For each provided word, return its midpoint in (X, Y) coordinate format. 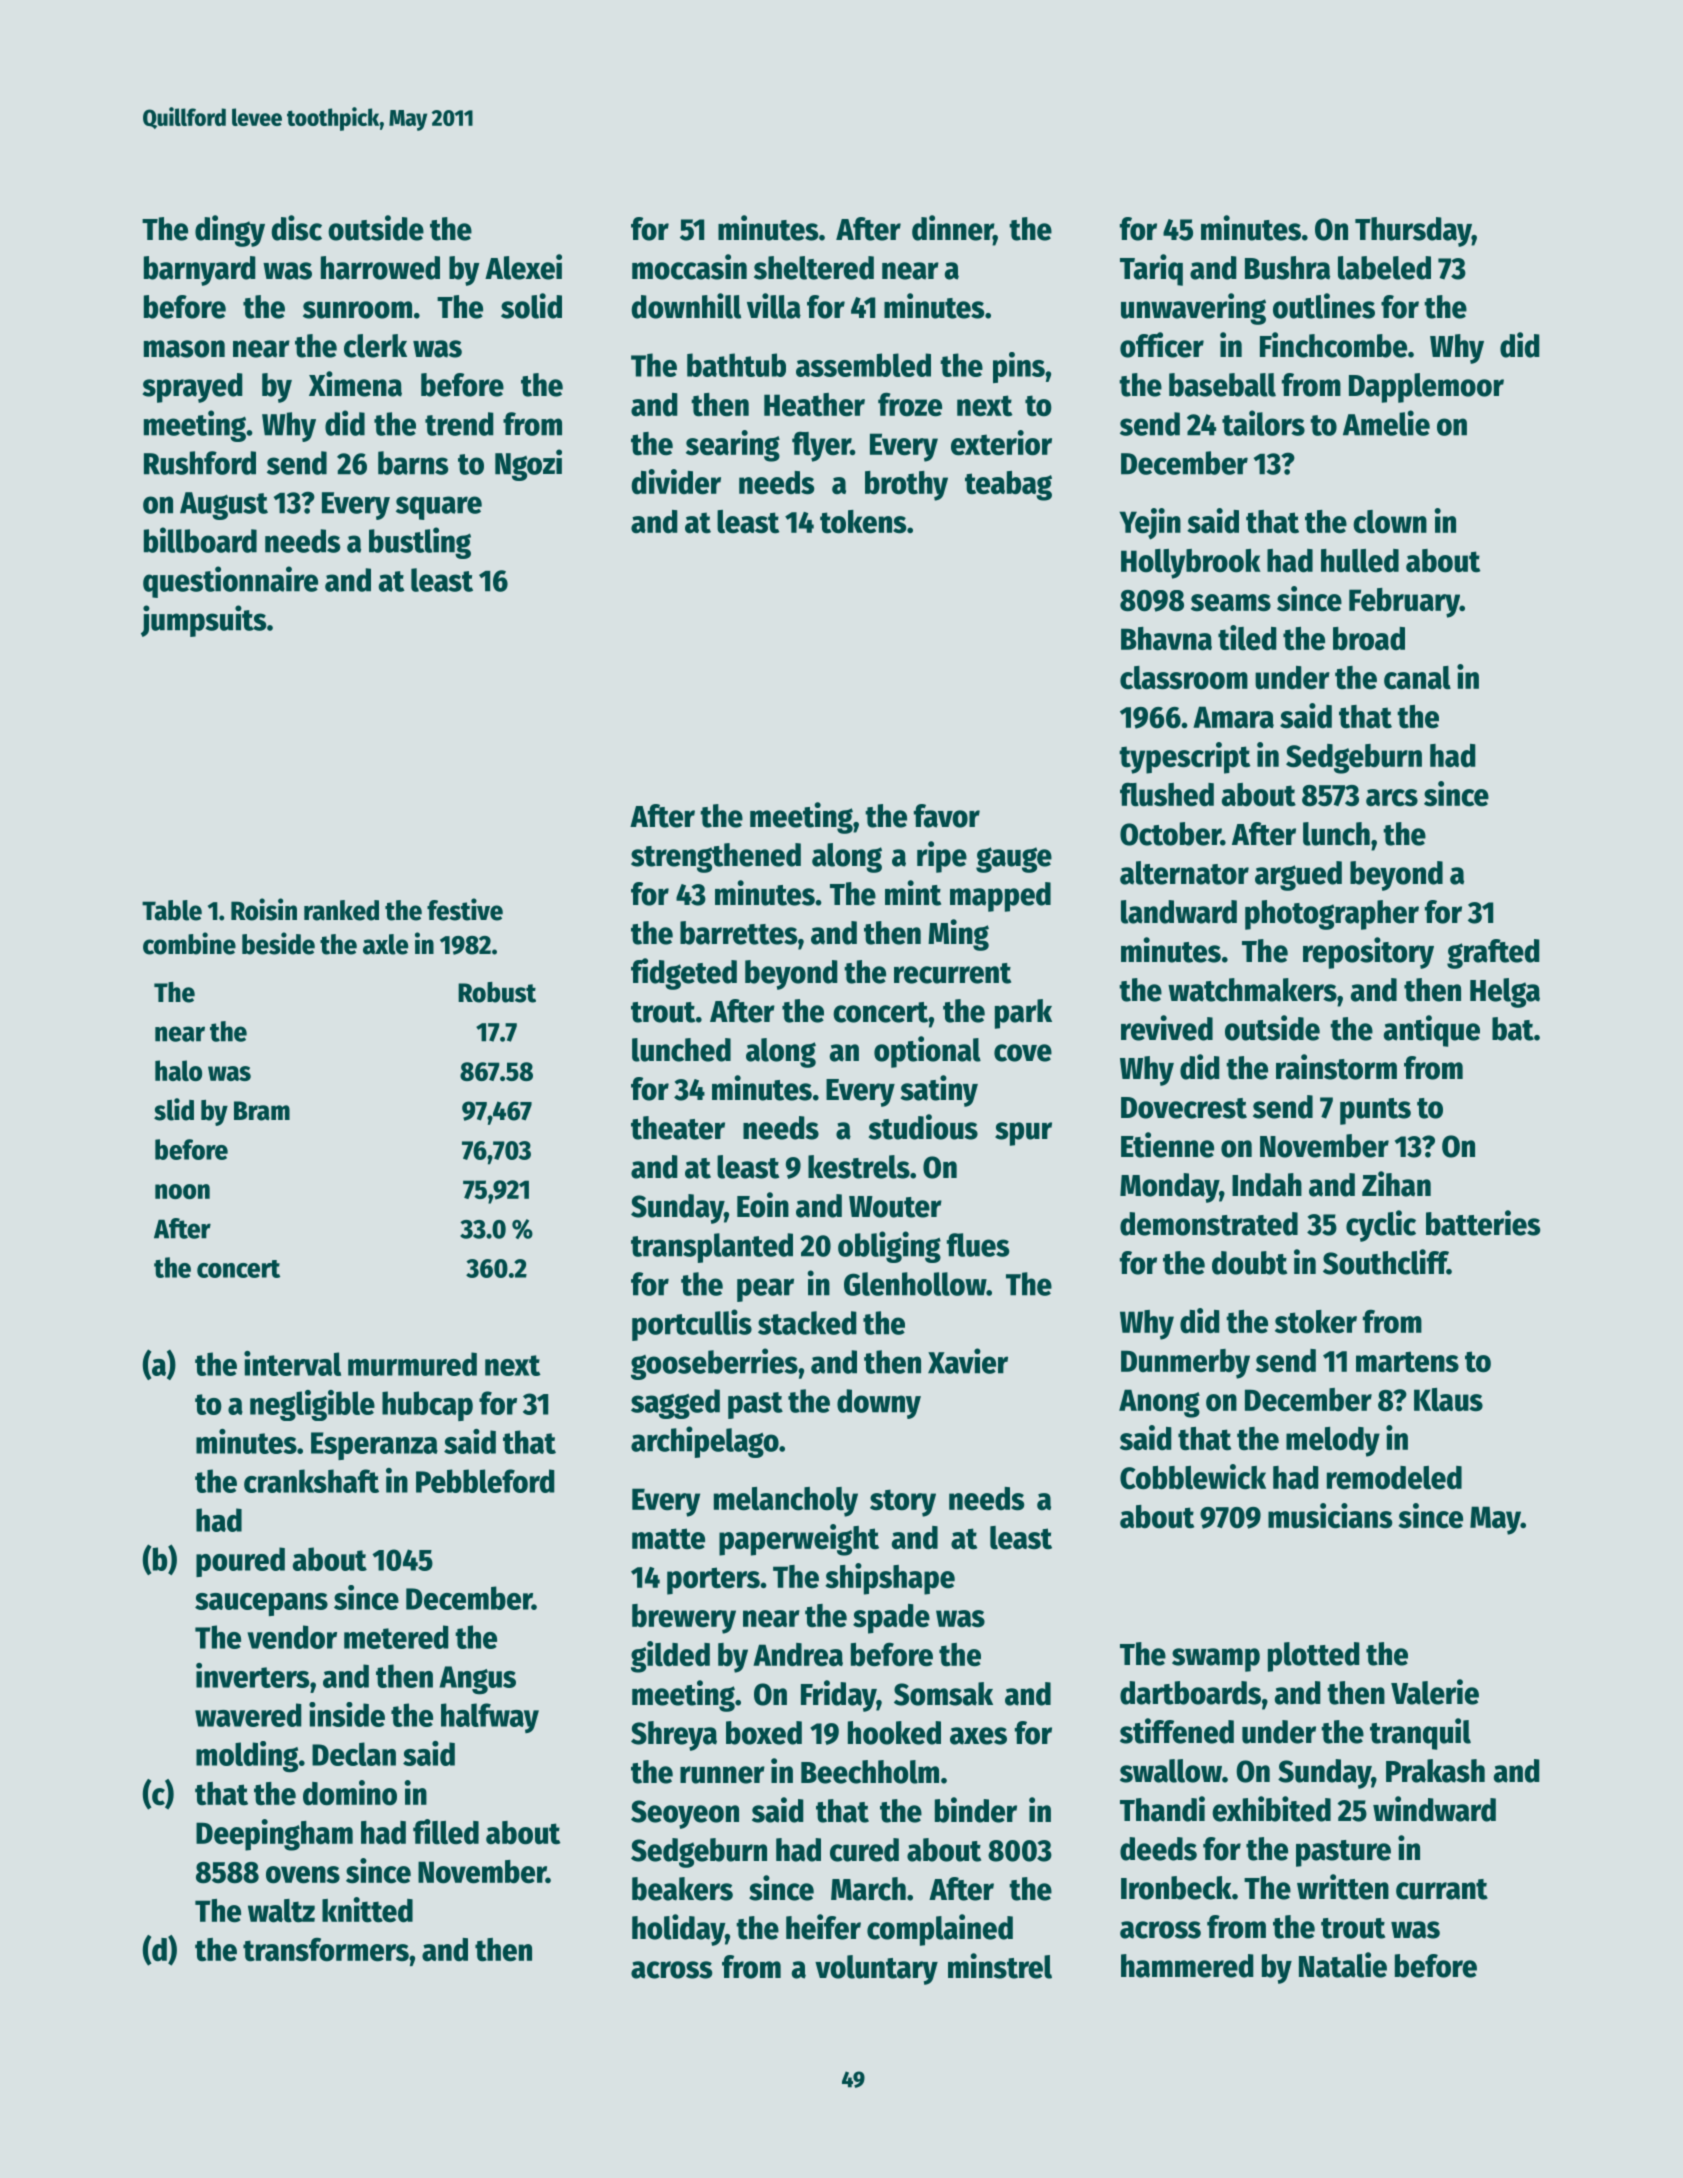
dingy (230, 231)
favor (947, 816)
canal (1417, 678)
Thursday (1413, 232)
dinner (952, 228)
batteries (1483, 1223)
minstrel (1000, 1966)
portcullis (692, 1325)
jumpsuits (203, 621)
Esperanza (374, 1446)
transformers (326, 1950)
